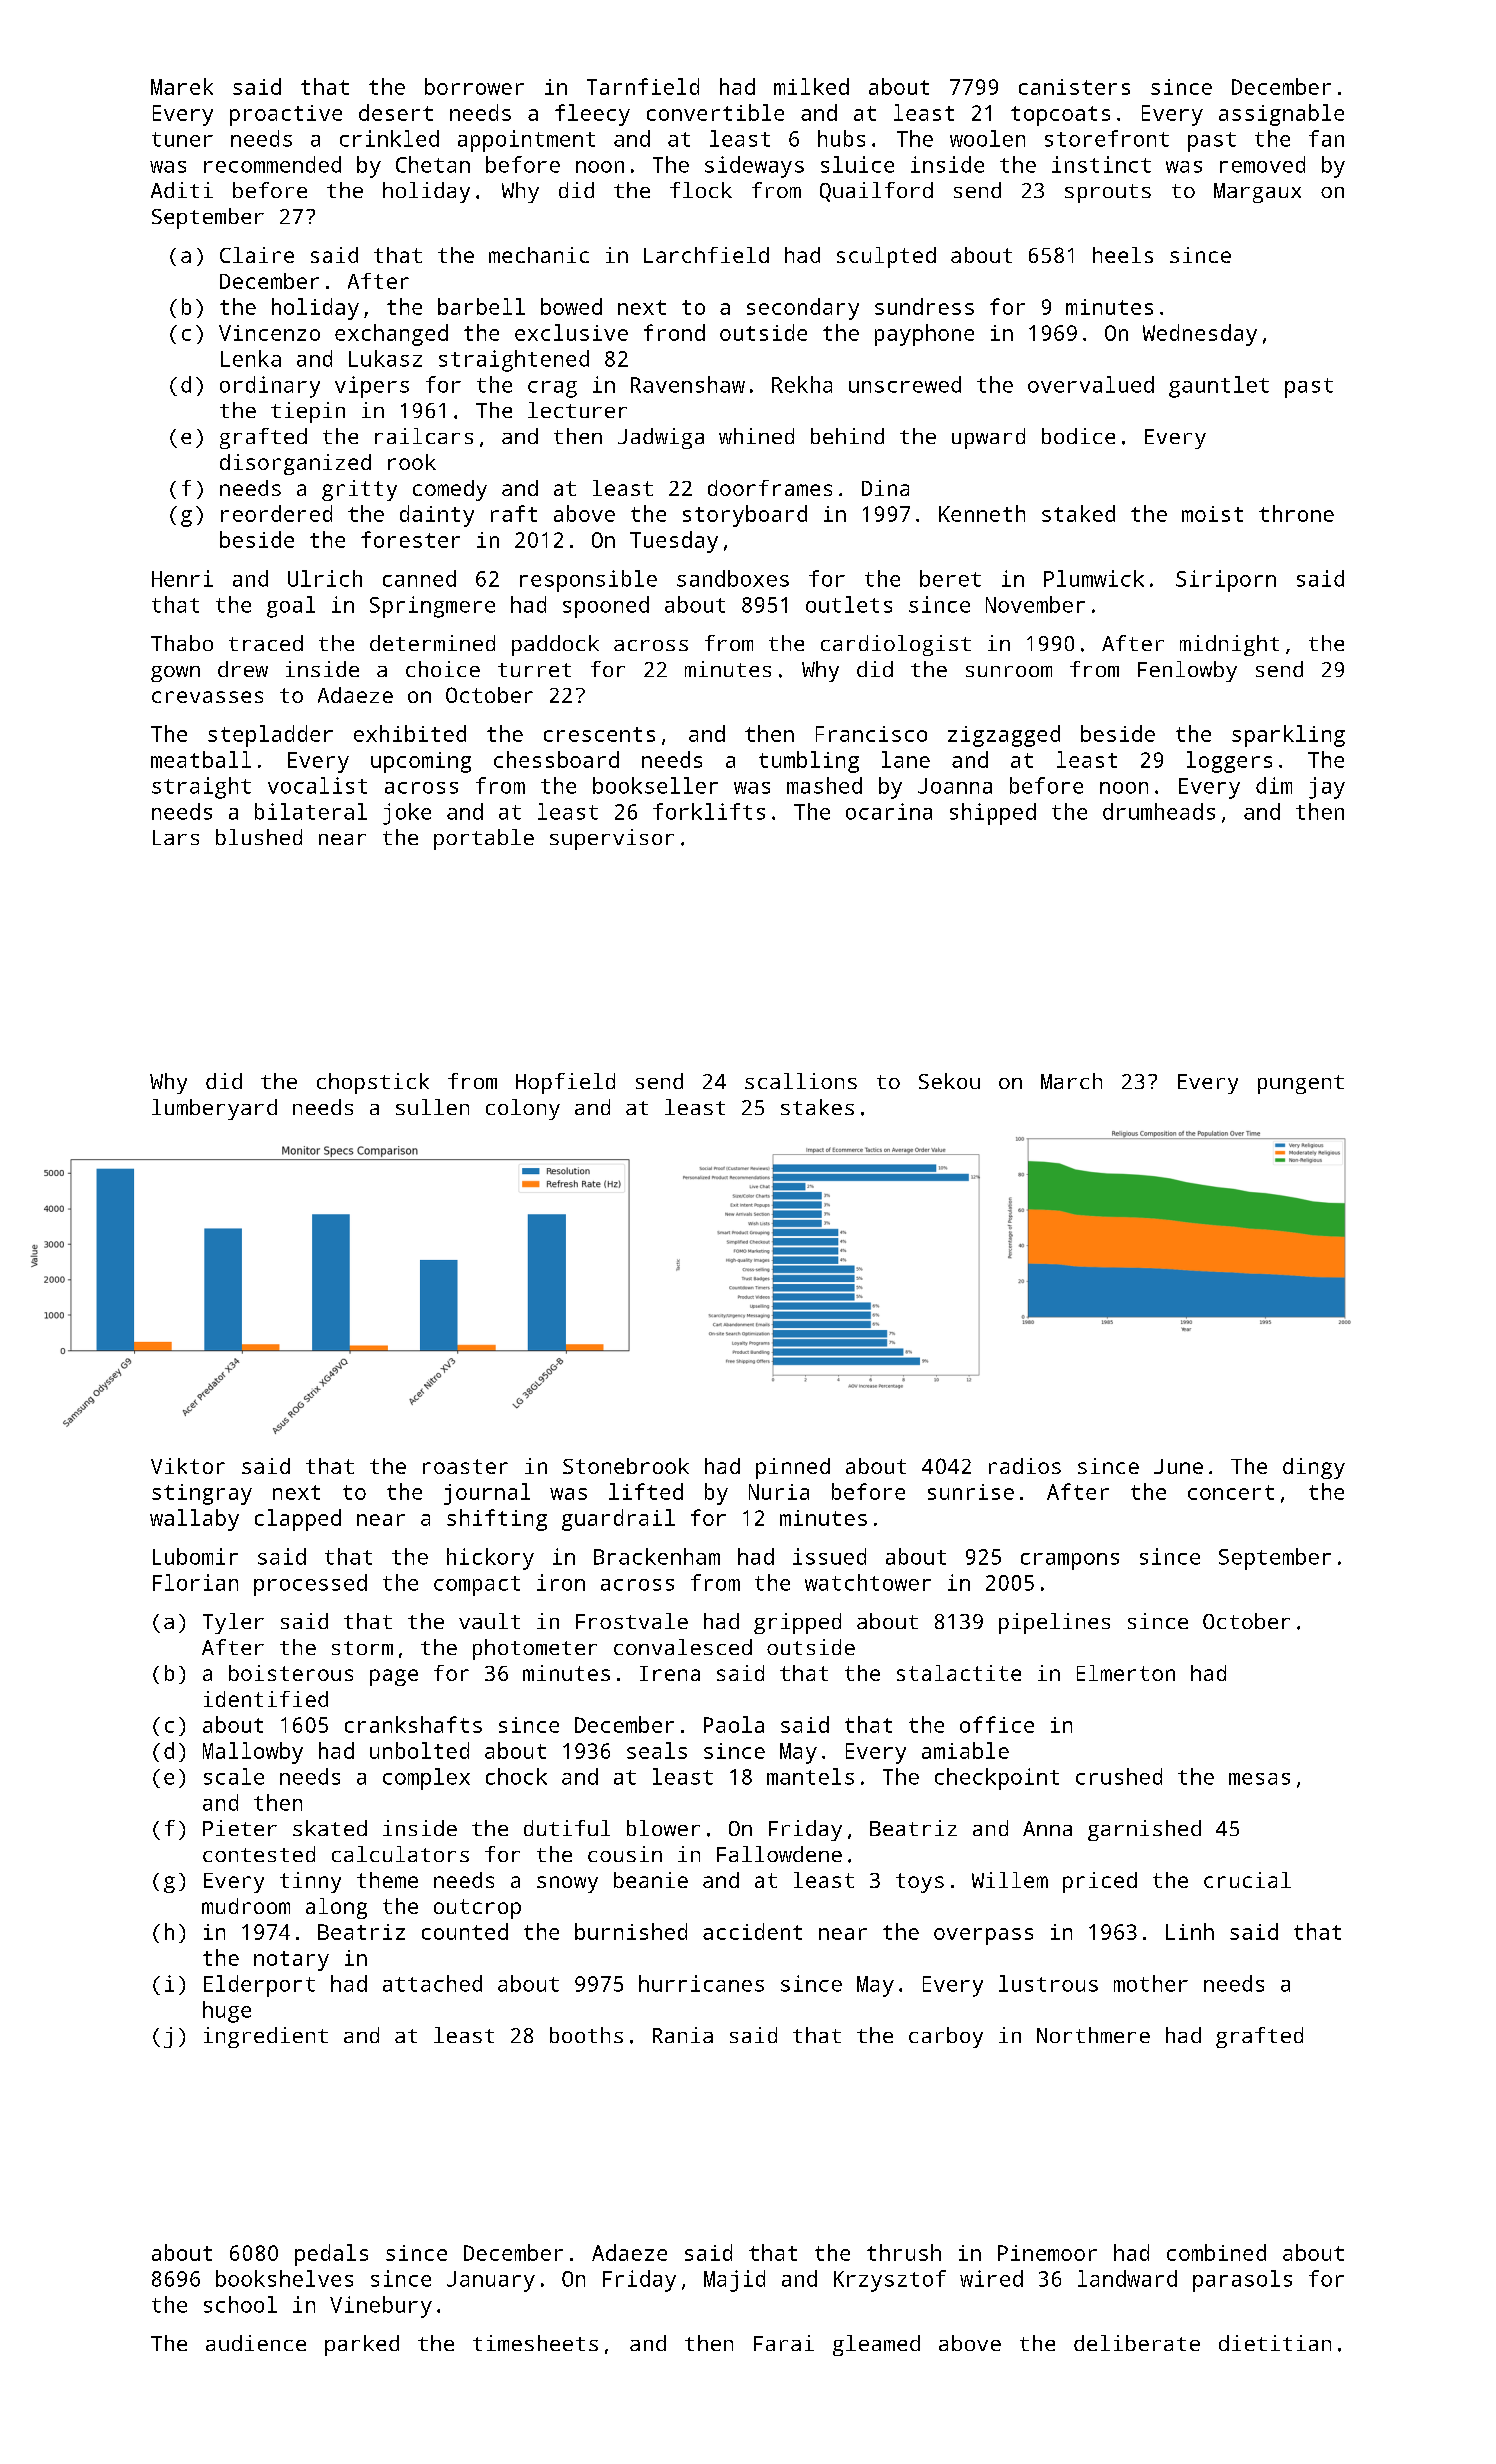 The image size is (1496, 2464). I want to click on toys, so click(920, 1883).
